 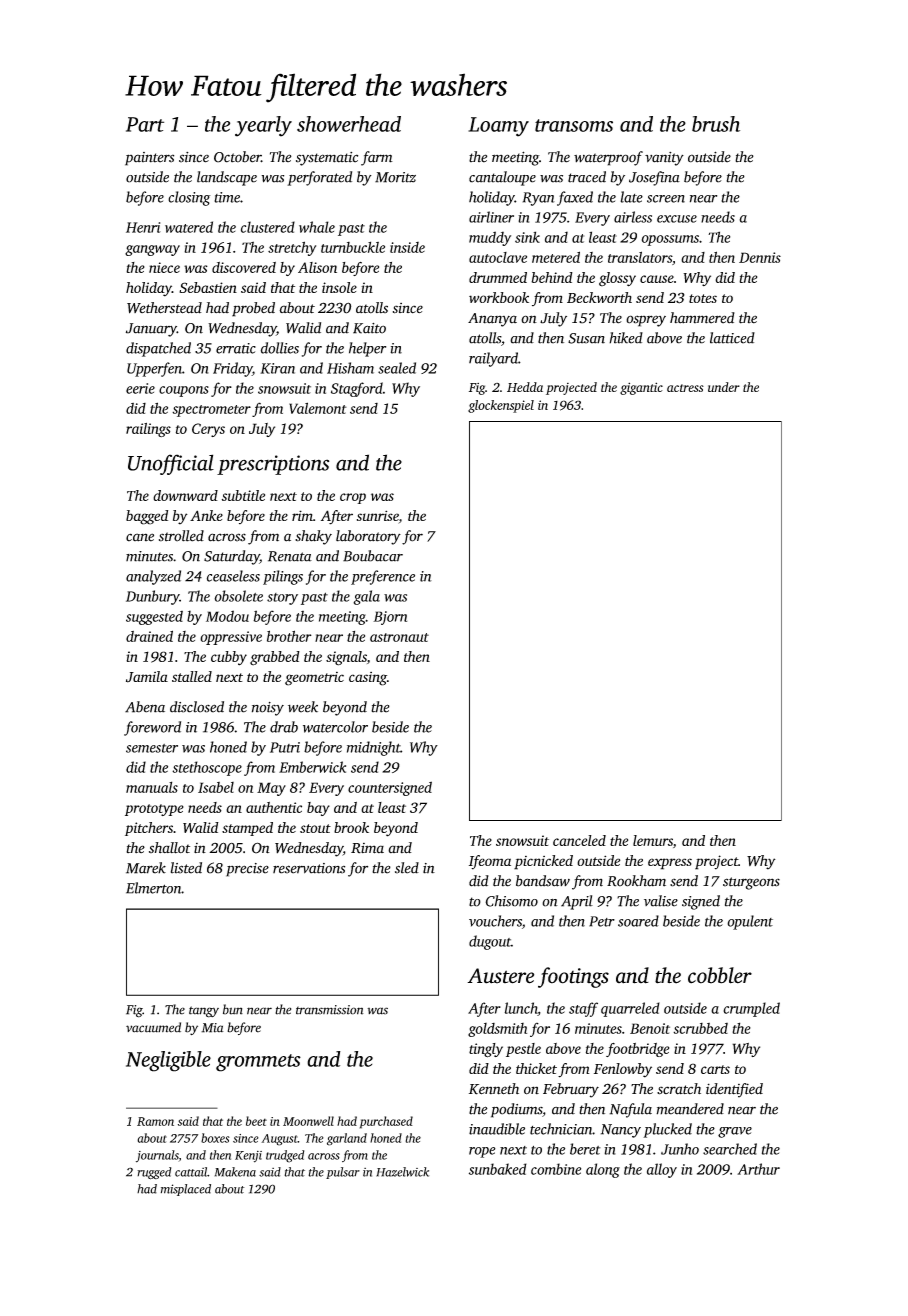 I want to click on canceled, so click(x=579, y=840).
